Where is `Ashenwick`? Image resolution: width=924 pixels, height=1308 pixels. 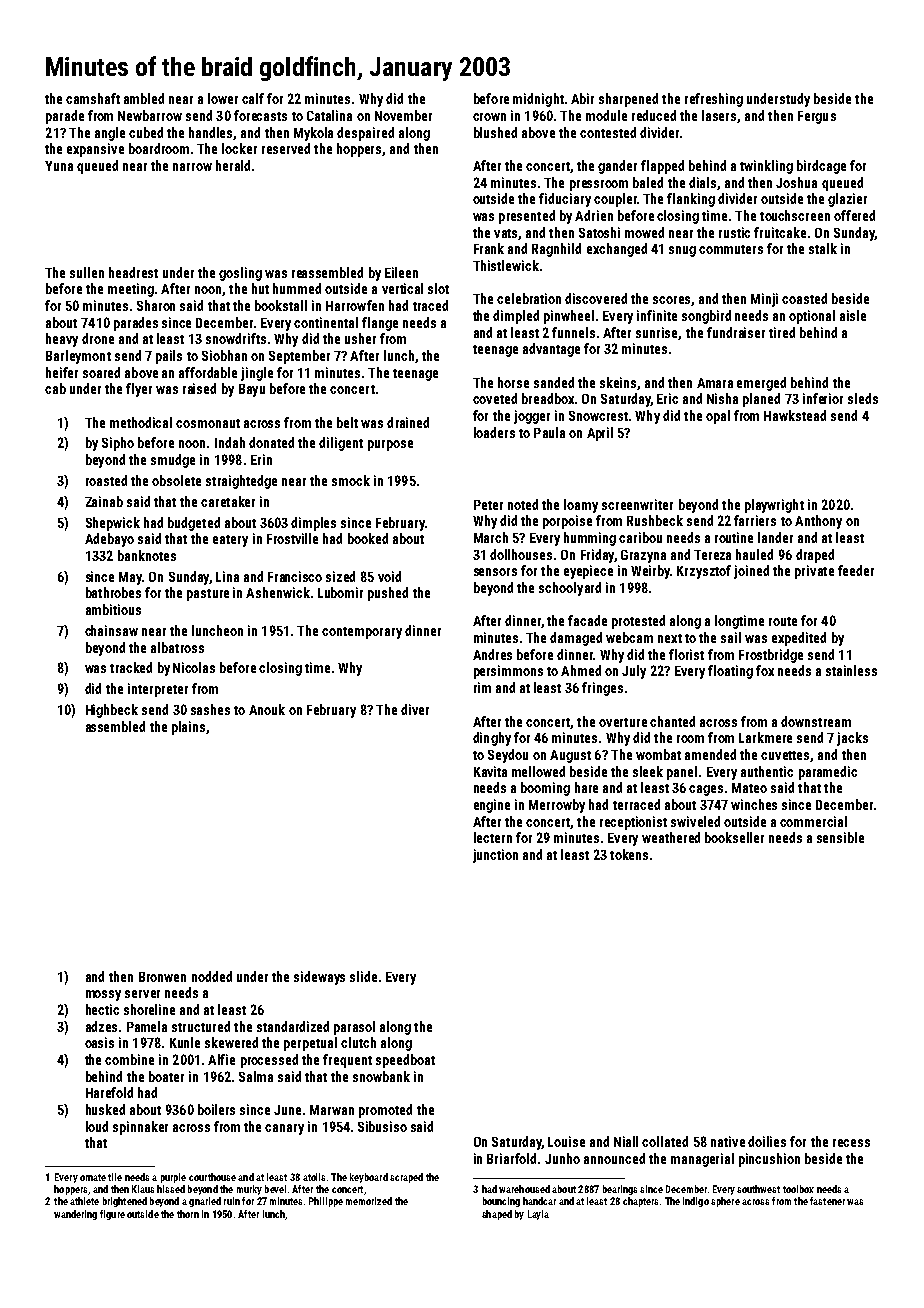 Ashenwick is located at coordinates (278, 592).
